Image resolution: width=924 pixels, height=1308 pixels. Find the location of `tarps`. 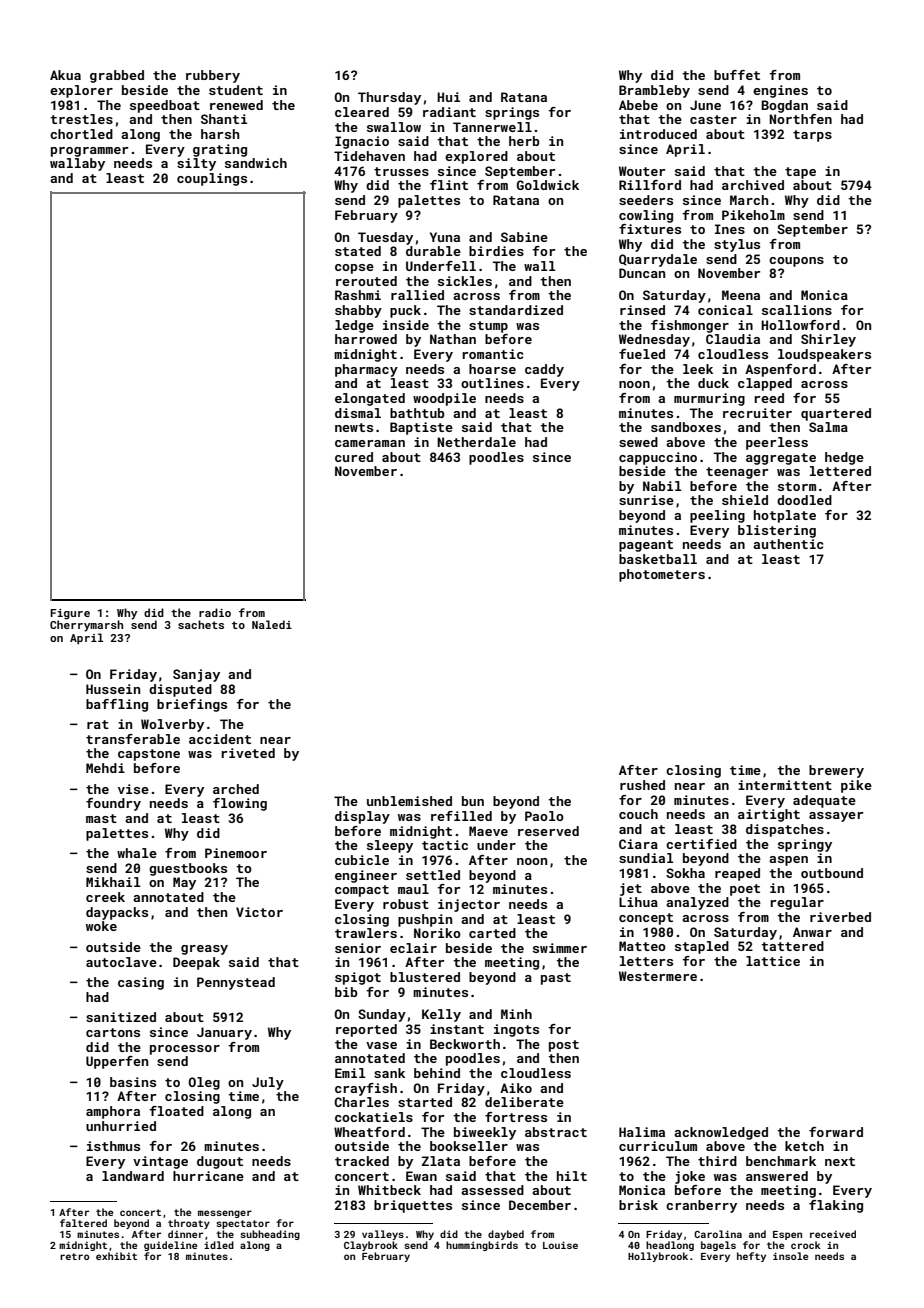

tarps is located at coordinates (812, 136).
